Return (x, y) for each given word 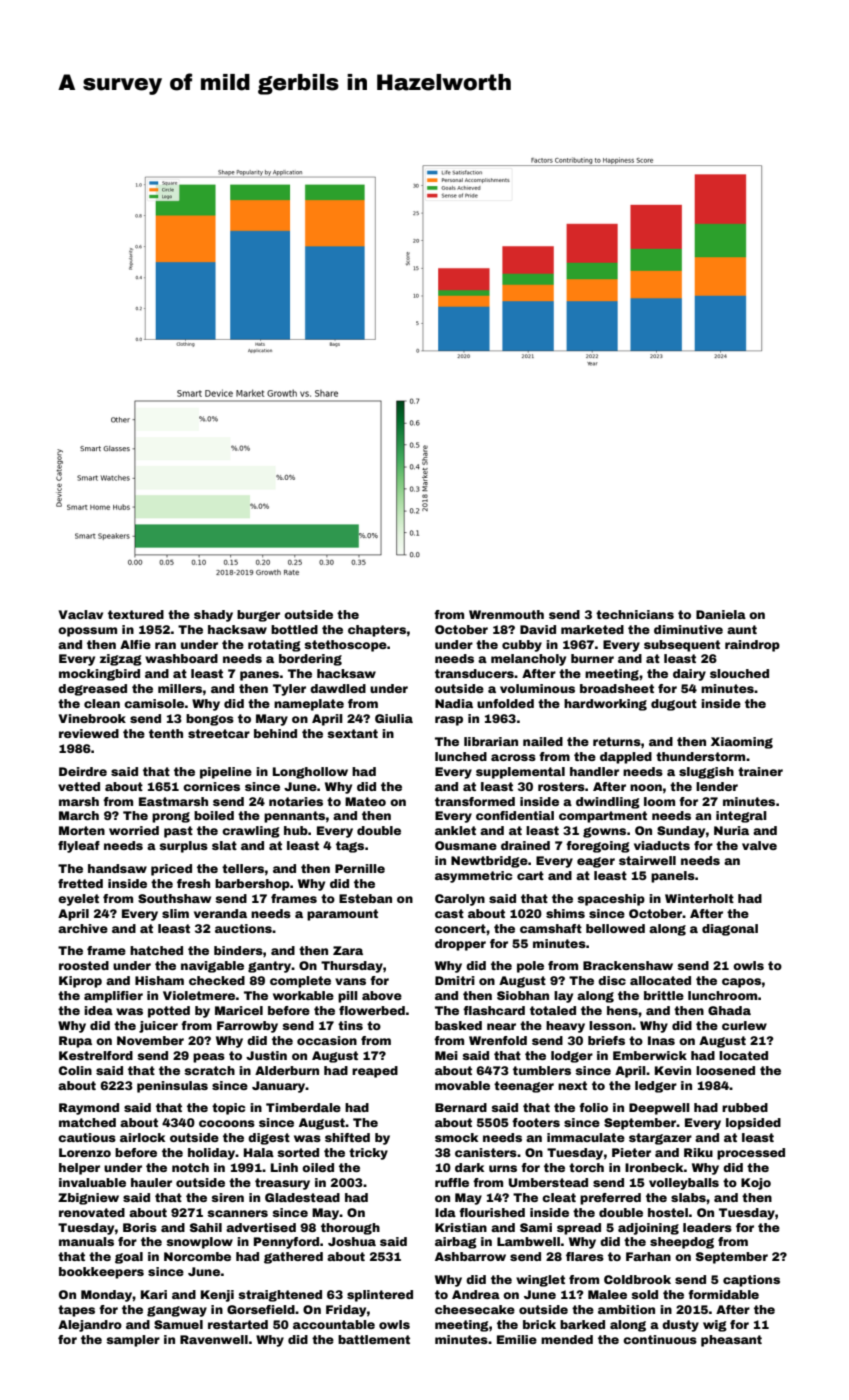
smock (456, 1137)
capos (741, 983)
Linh (284, 1167)
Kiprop (80, 982)
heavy (565, 1027)
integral (741, 817)
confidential (515, 815)
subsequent (682, 646)
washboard (181, 658)
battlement (374, 1339)
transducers (474, 673)
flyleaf (79, 847)
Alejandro (90, 1326)
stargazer (660, 1139)
